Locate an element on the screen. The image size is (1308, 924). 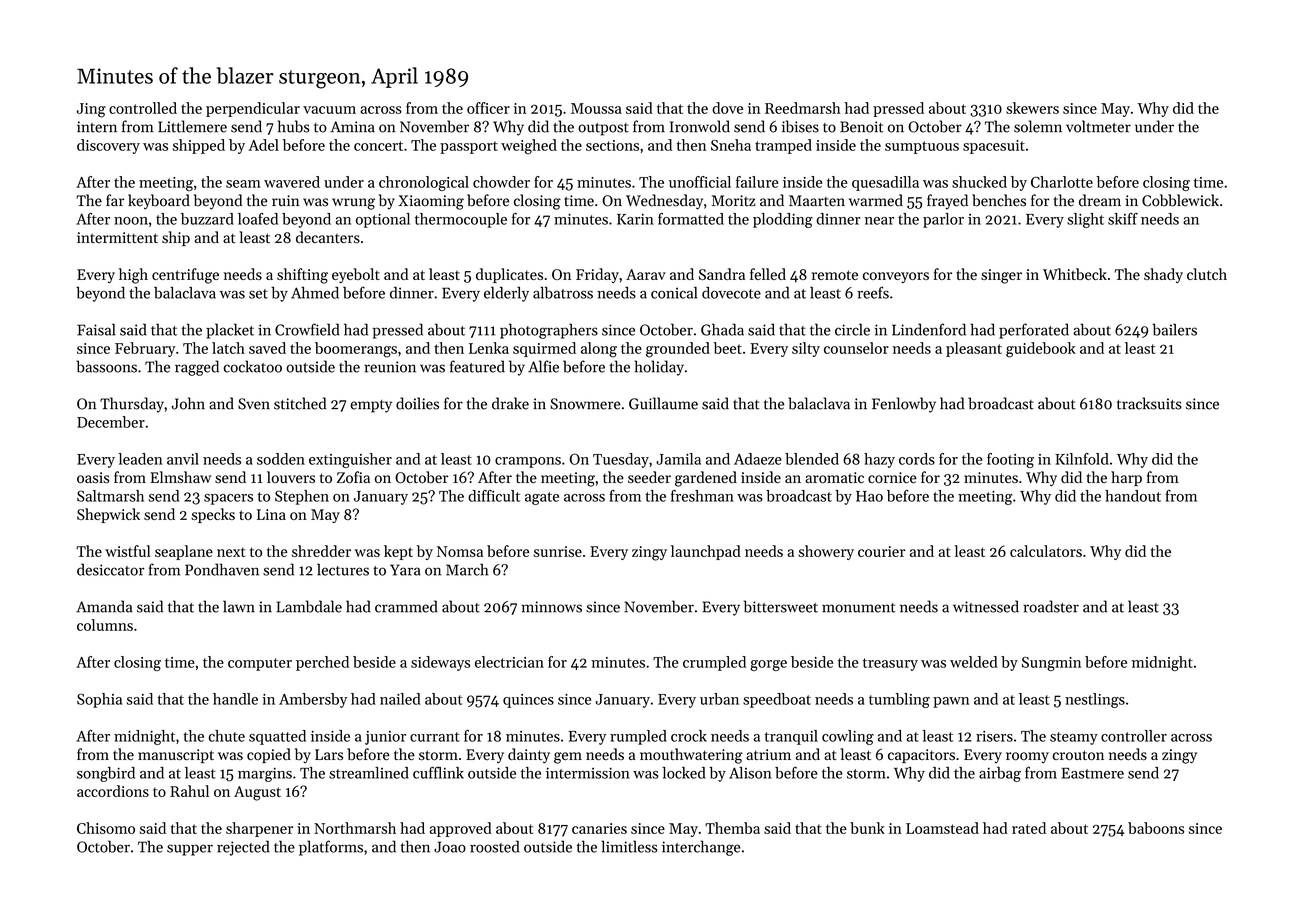
parlor is located at coordinates (943, 220).
